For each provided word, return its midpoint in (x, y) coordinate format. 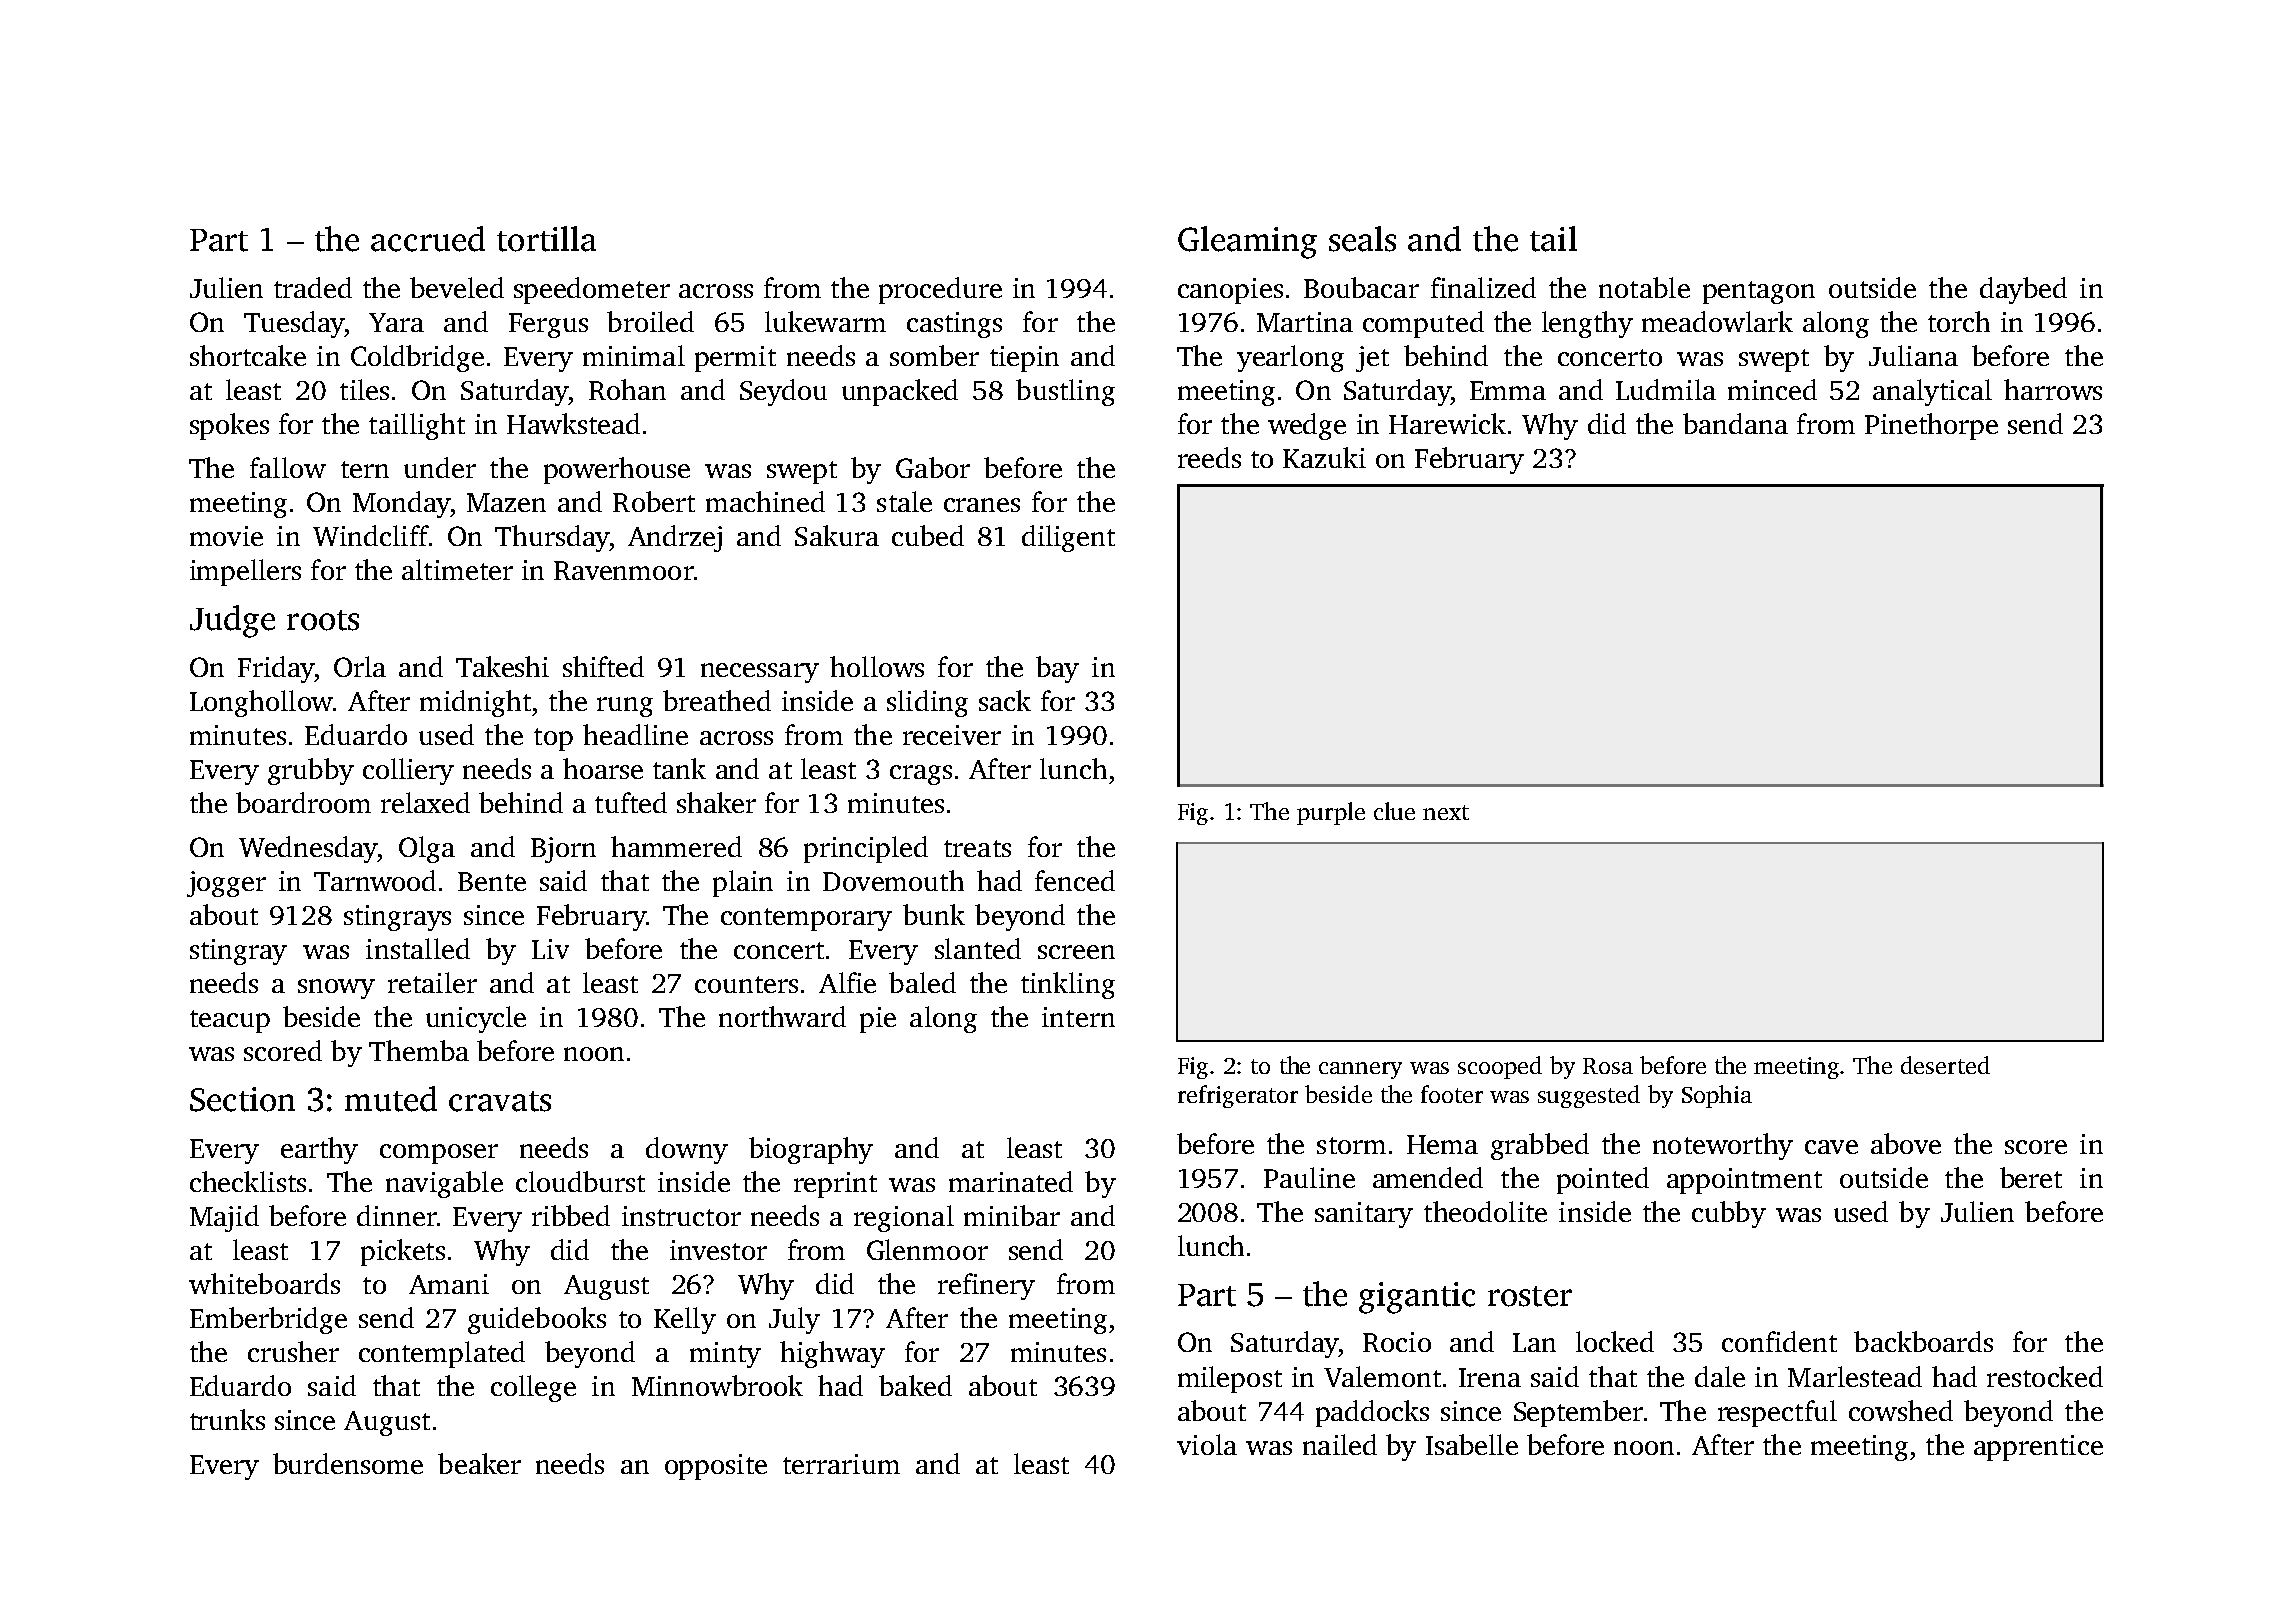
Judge (232, 621)
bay (1057, 669)
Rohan (627, 389)
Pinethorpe (1931, 426)
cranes (982, 505)
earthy (319, 1150)
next (1446, 812)
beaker (479, 1463)
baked (915, 1385)
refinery (986, 1286)
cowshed (1901, 1410)
